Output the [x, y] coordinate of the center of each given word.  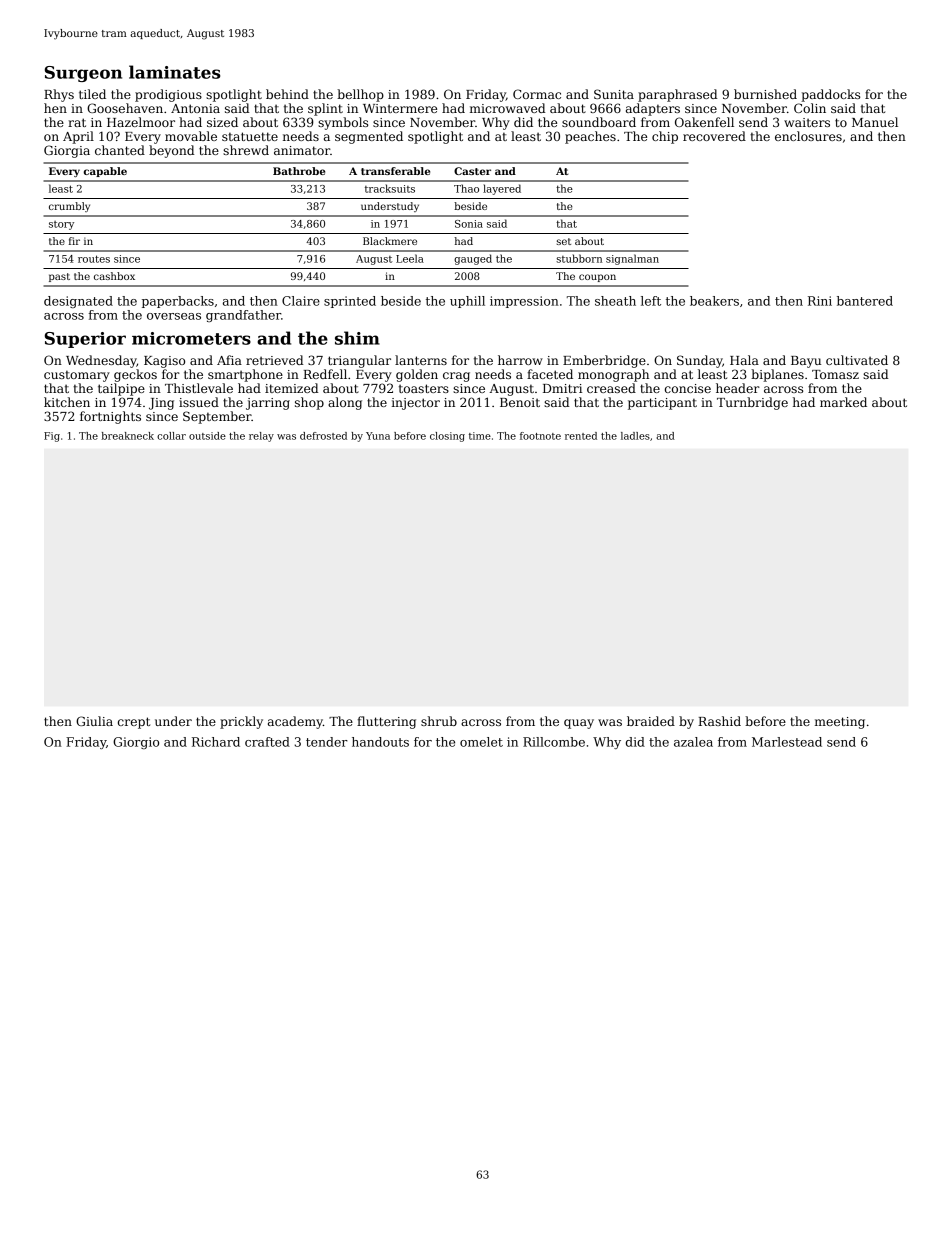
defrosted [323, 436]
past [59, 277]
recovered [714, 136]
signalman [632, 259]
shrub [439, 721]
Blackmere [390, 241]
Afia [229, 360]
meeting [840, 723]
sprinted [350, 302]
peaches [590, 137]
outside [207, 436]
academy [295, 722]
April [78, 137]
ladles [635, 436]
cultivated [857, 360]
